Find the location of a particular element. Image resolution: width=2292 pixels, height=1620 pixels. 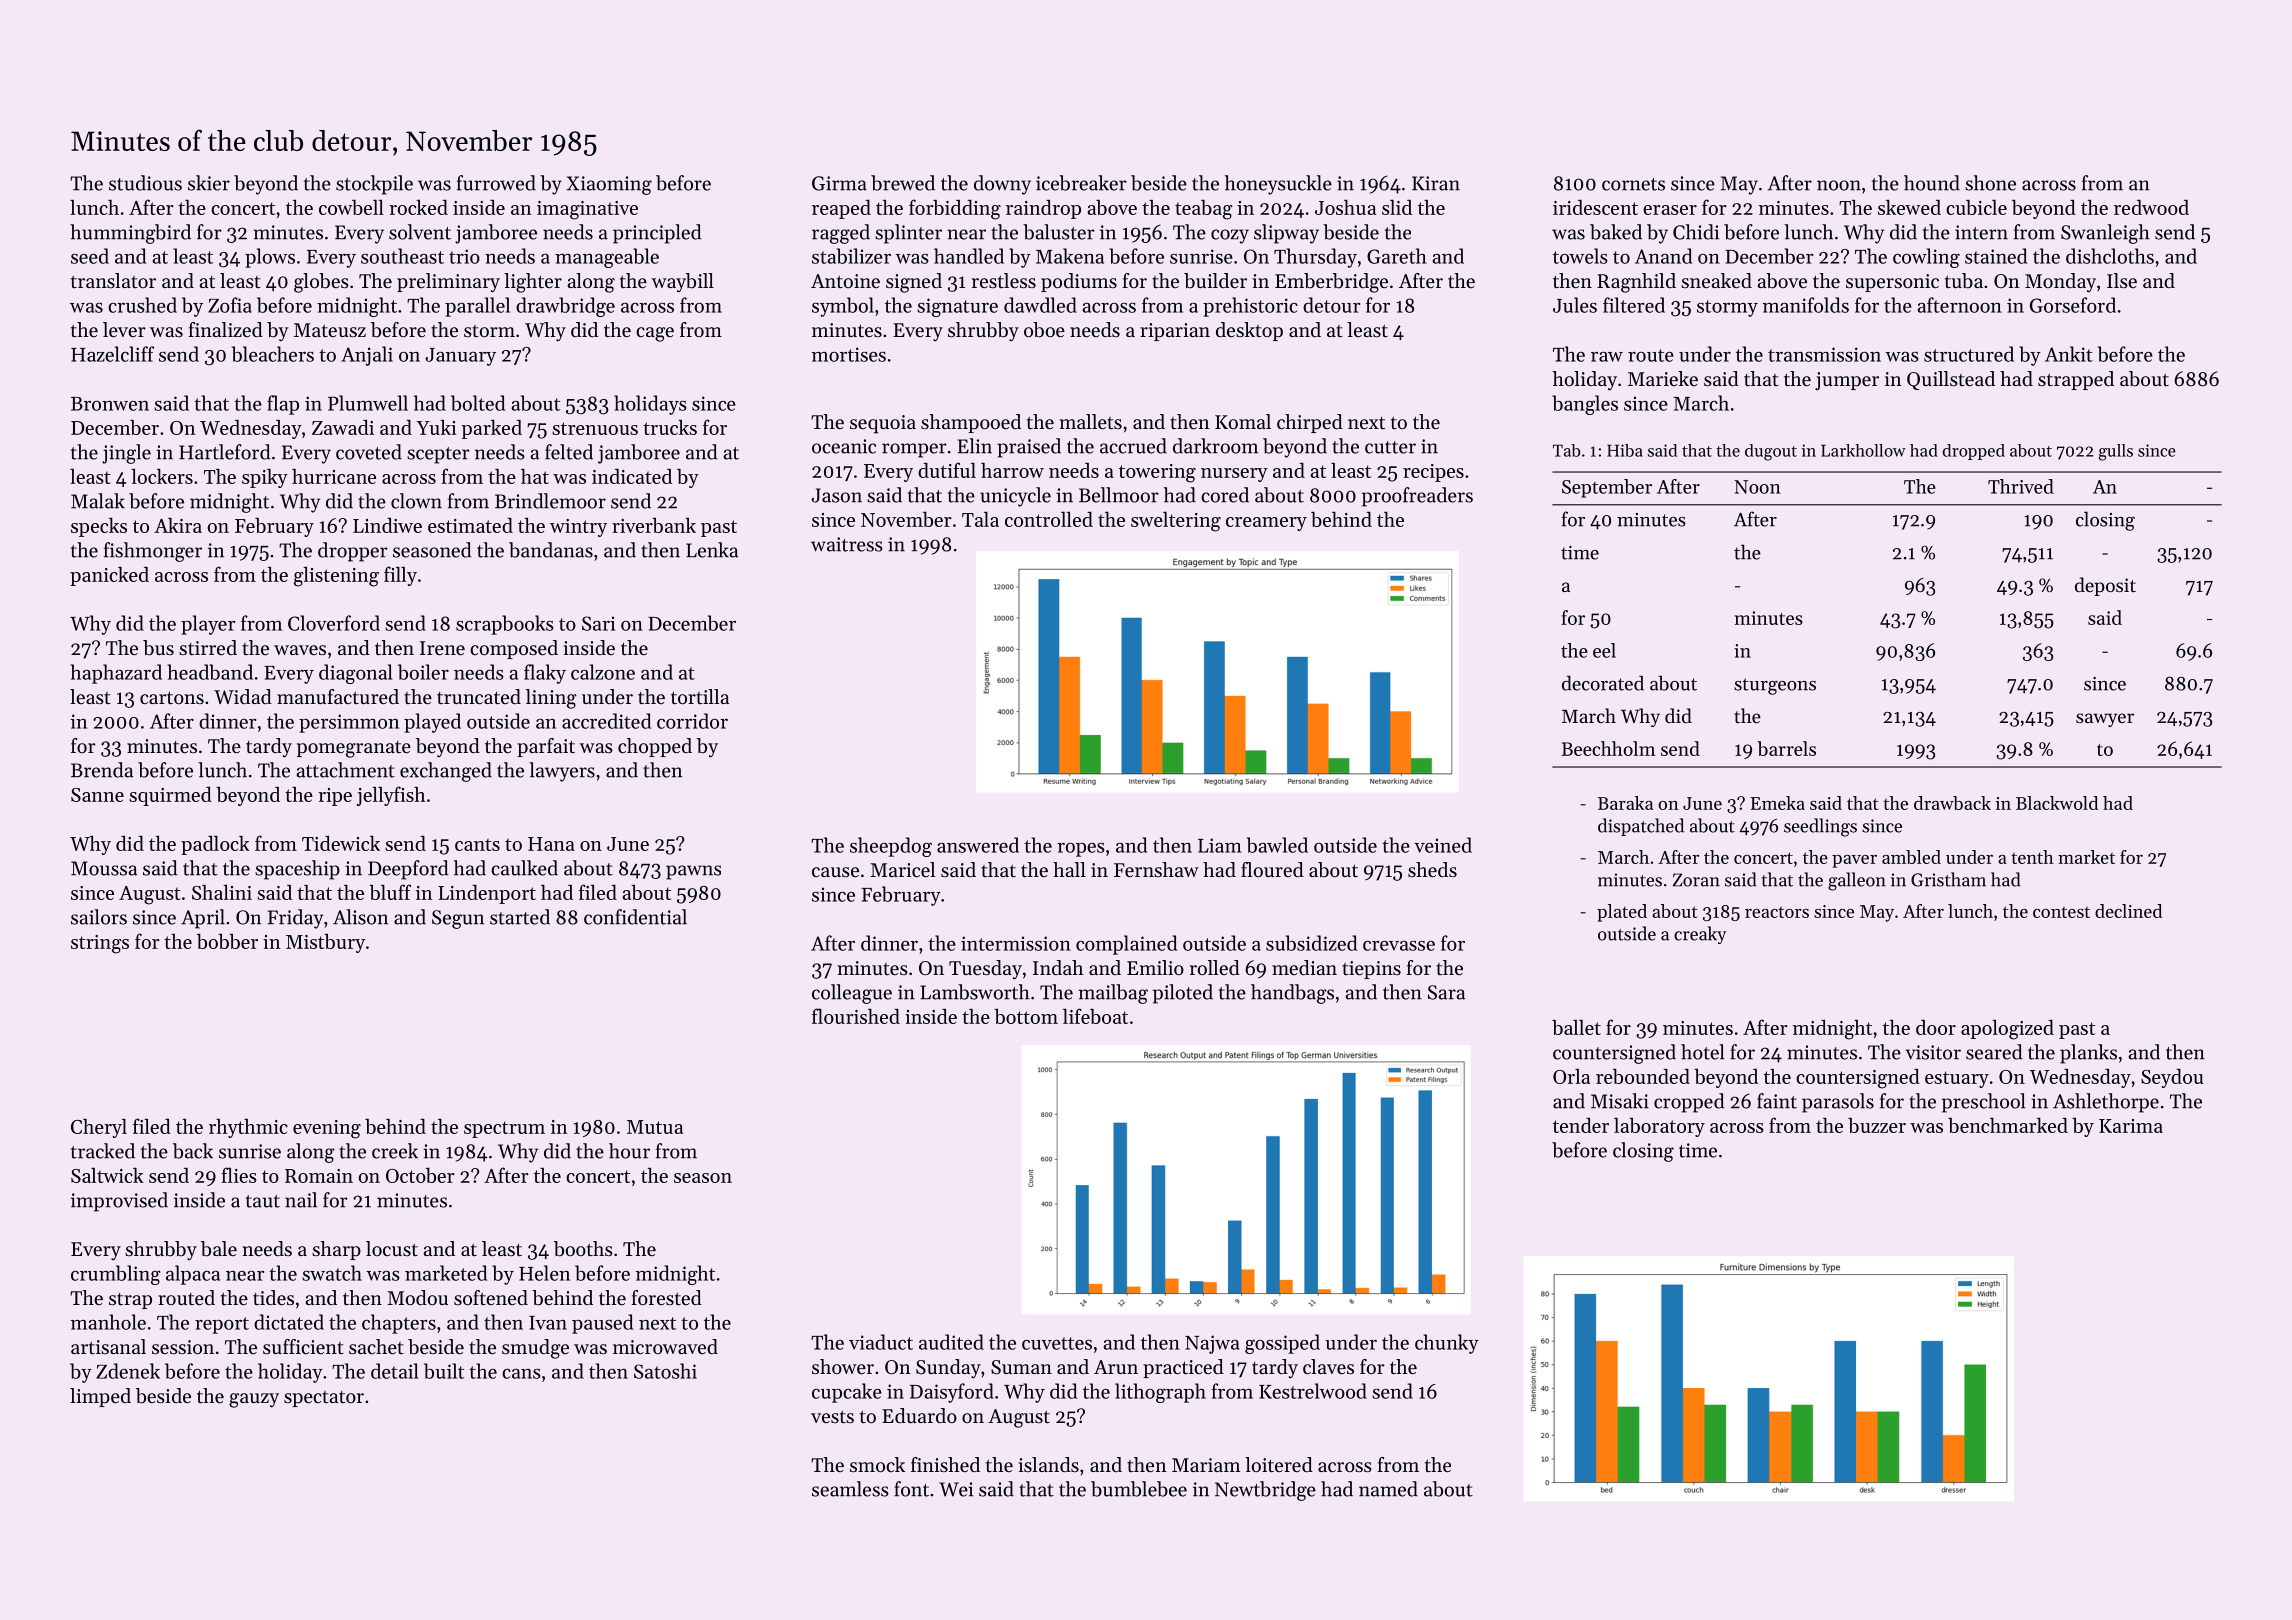

deposit is located at coordinates (2105, 586).
